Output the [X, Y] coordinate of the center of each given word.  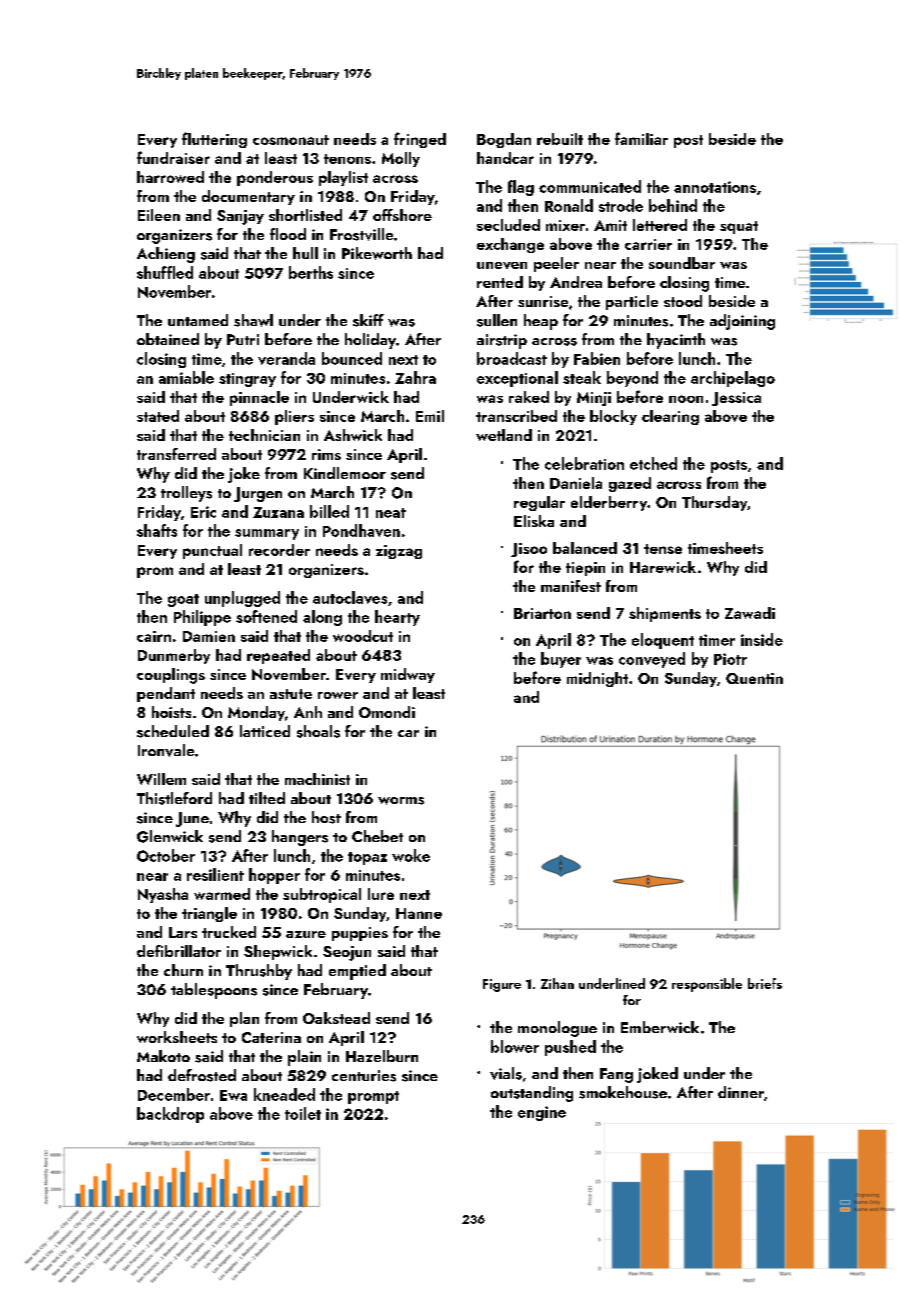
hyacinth [676, 341]
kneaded [284, 1094]
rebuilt [560, 139]
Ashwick [353, 435]
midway [408, 675]
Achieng [166, 255]
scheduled [173, 731]
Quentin [754, 678]
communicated [590, 186]
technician [264, 435]
